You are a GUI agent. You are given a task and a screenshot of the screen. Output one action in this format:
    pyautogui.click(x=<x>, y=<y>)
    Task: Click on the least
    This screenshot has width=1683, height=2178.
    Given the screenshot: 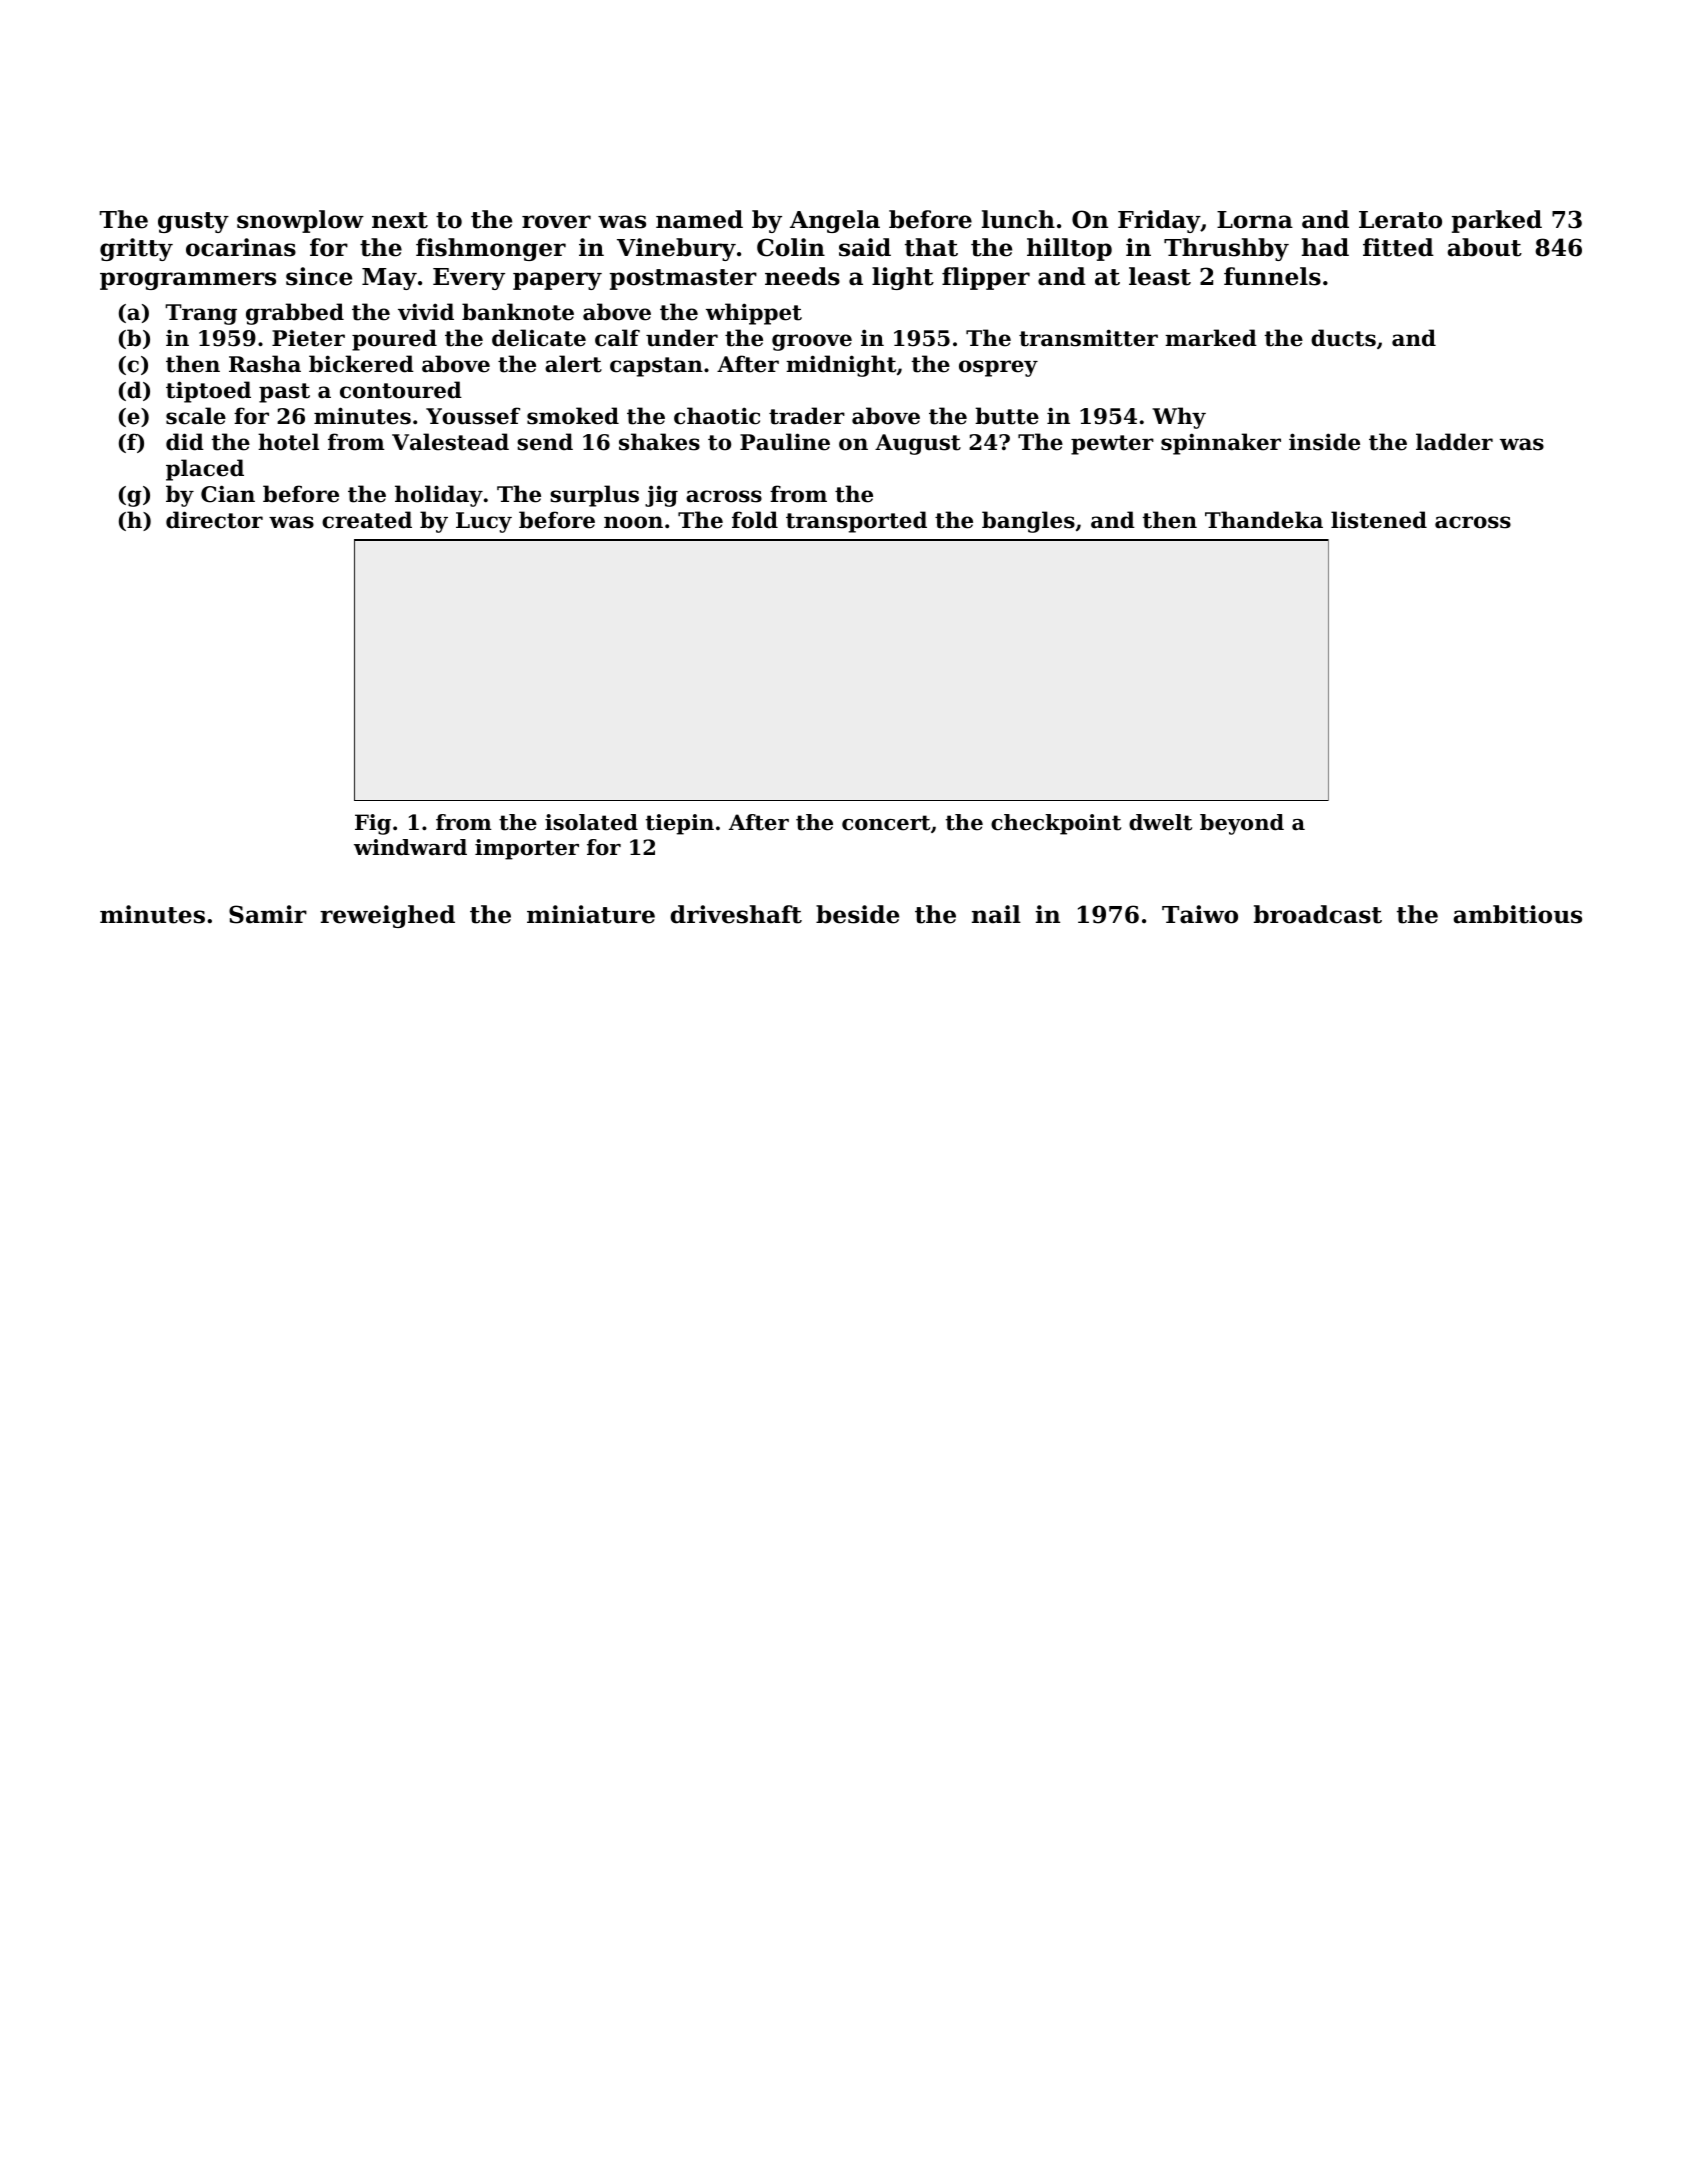 What is the action you would take?
    pyautogui.click(x=1160, y=276)
